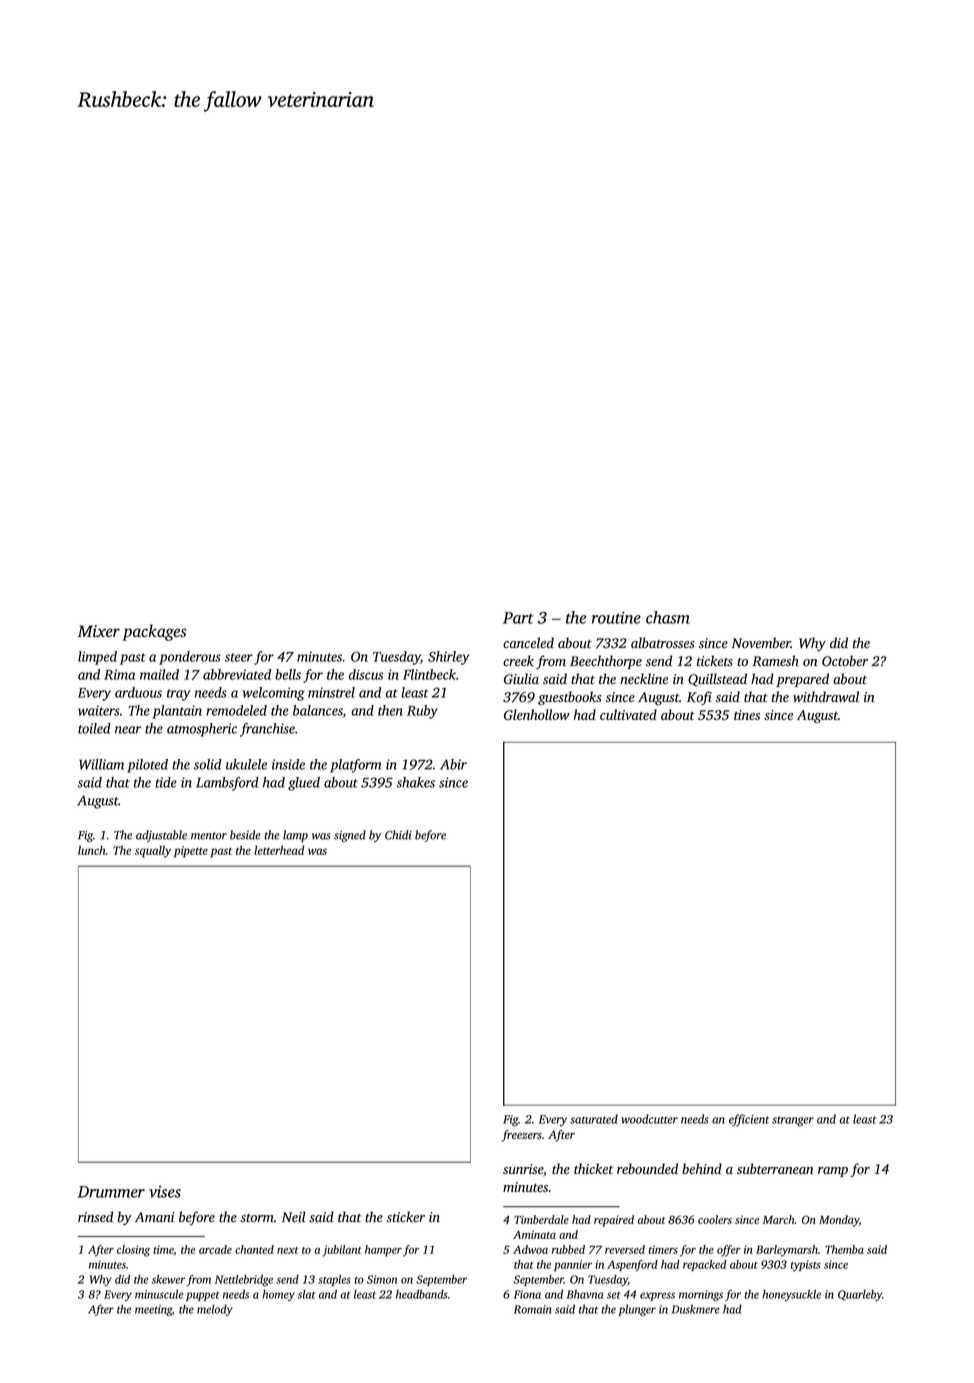 Image resolution: width=974 pixels, height=1383 pixels. I want to click on Drummer, so click(111, 1192).
